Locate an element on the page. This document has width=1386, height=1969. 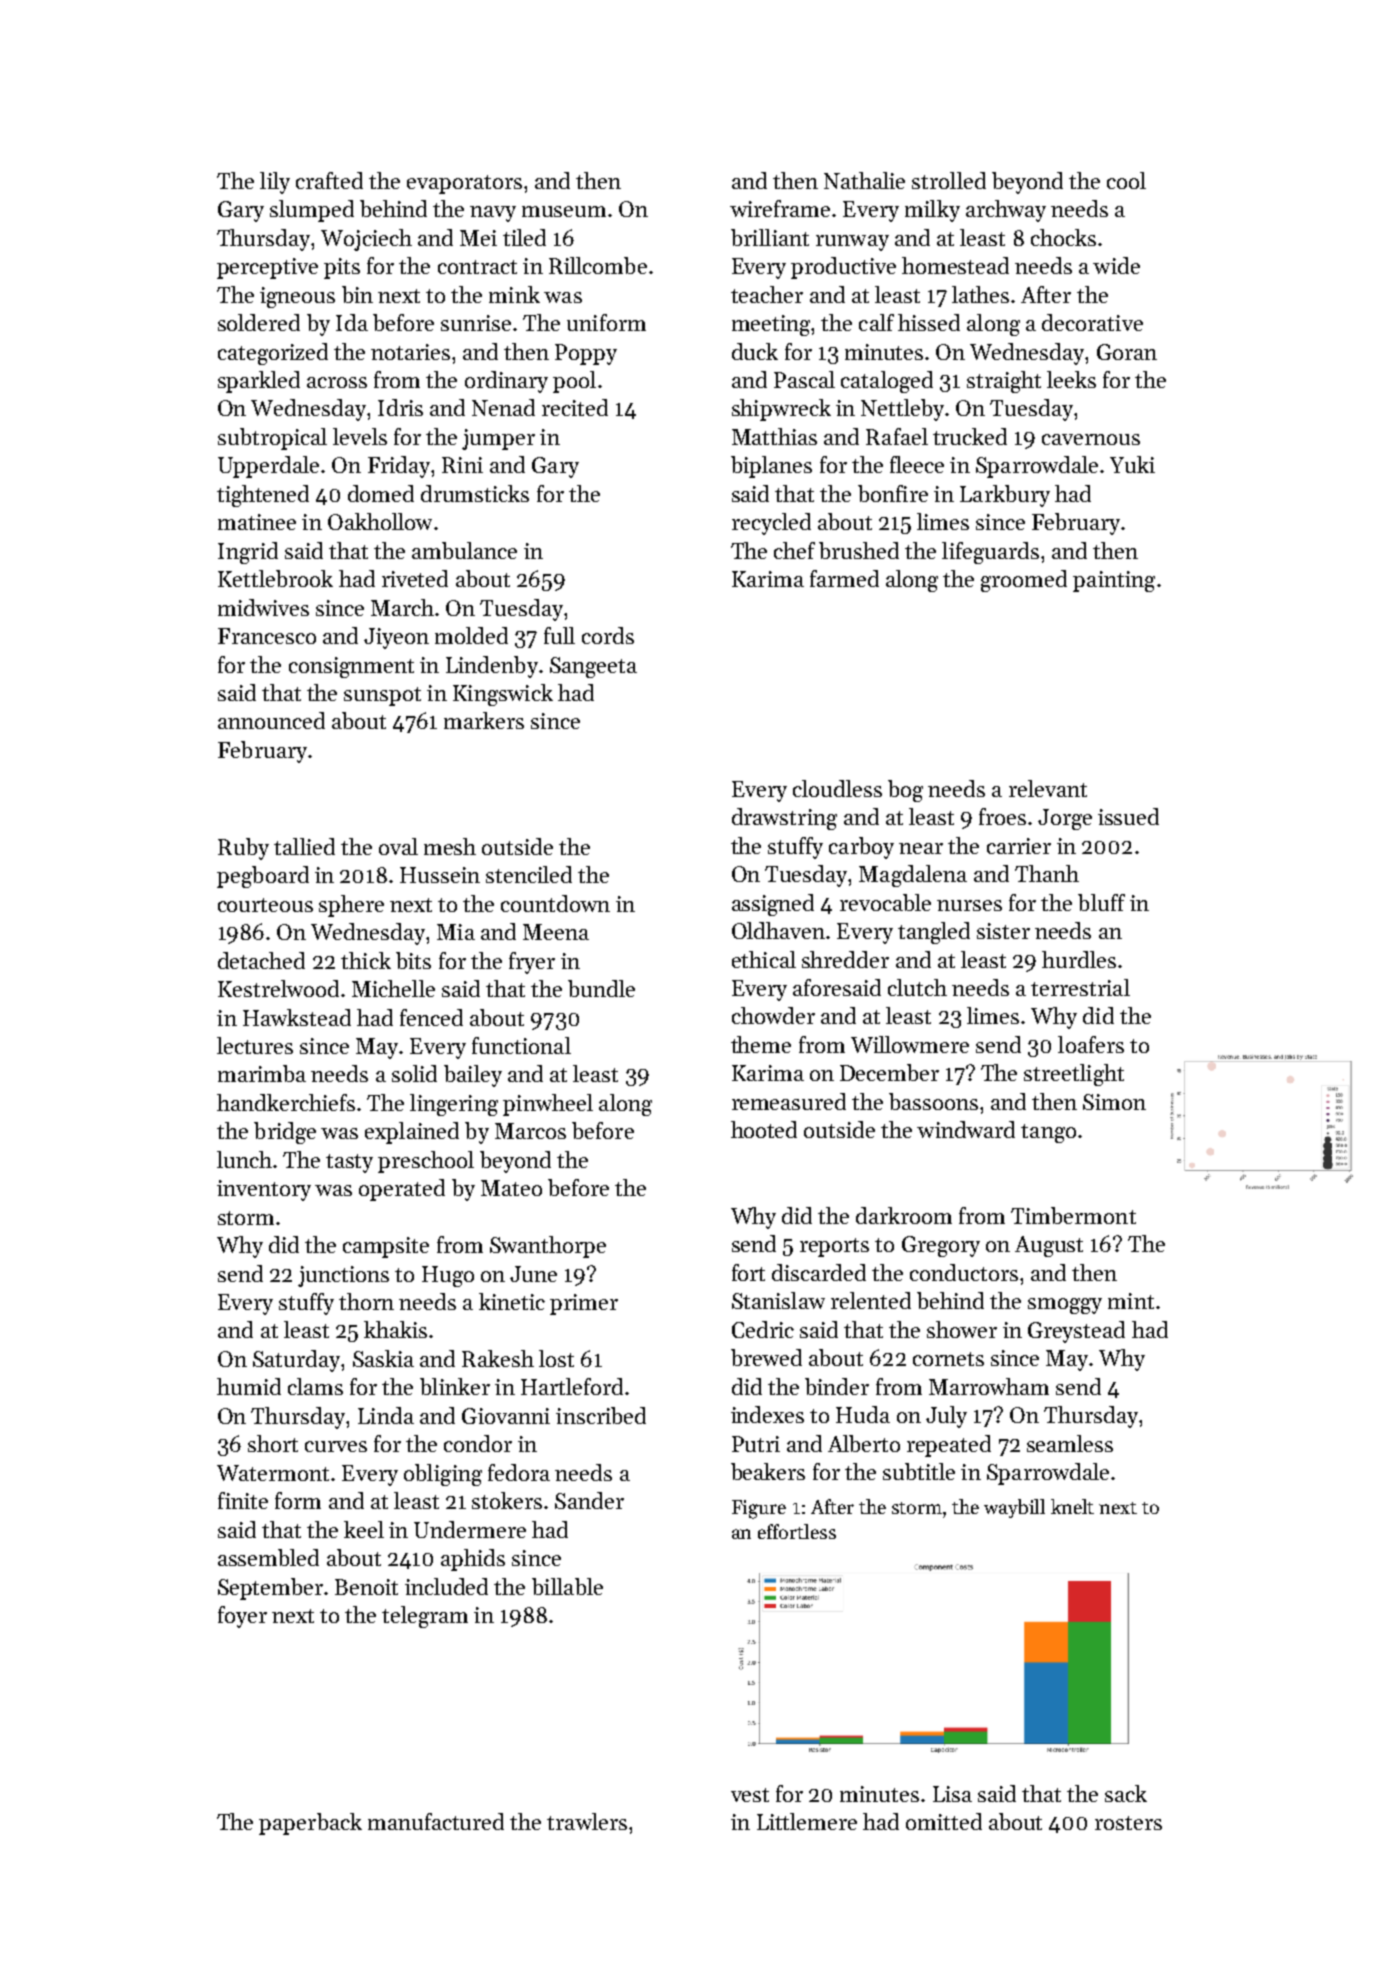
Goran is located at coordinates (1127, 352).
